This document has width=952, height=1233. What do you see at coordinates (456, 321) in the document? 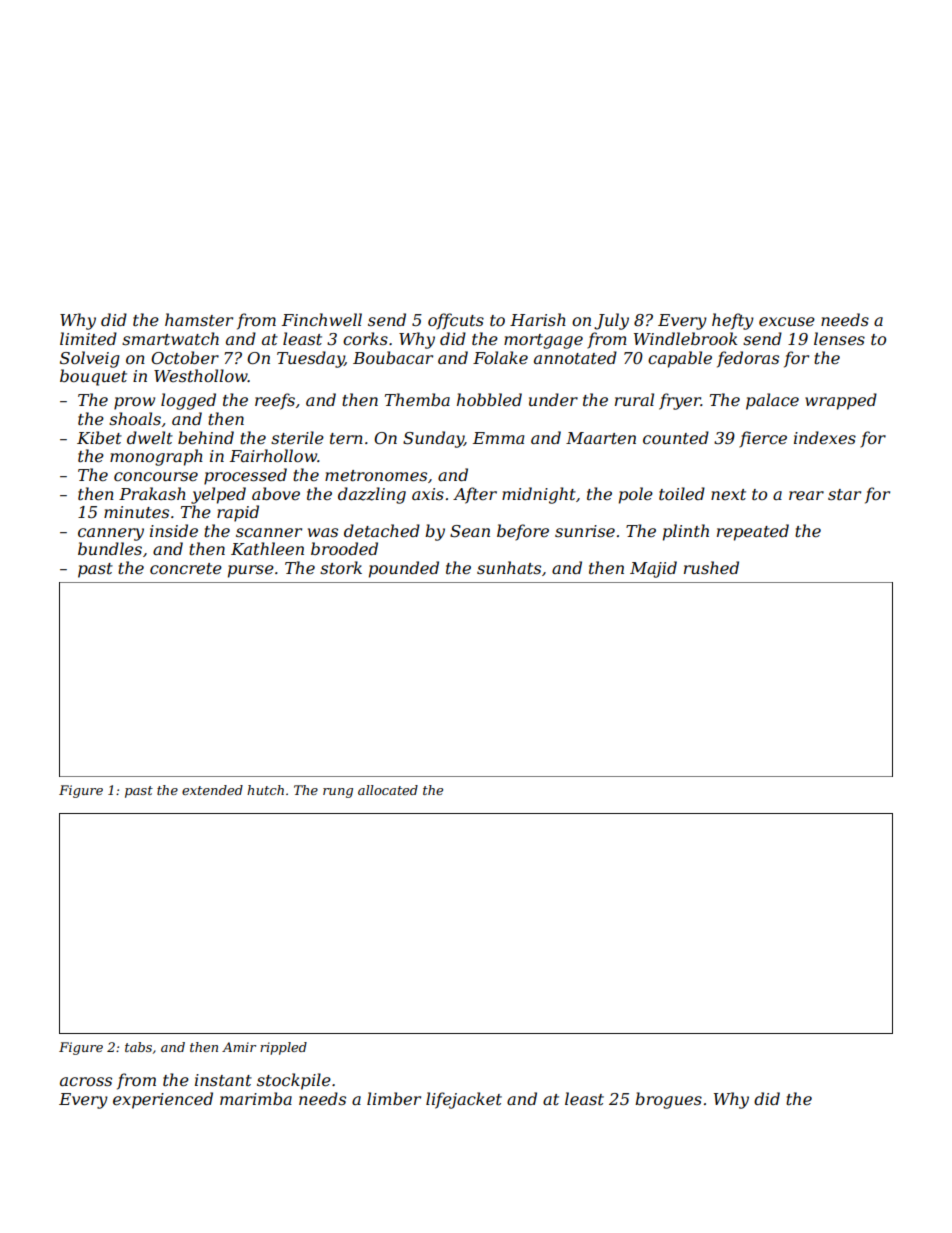
I see `offcuts` at bounding box center [456, 321].
